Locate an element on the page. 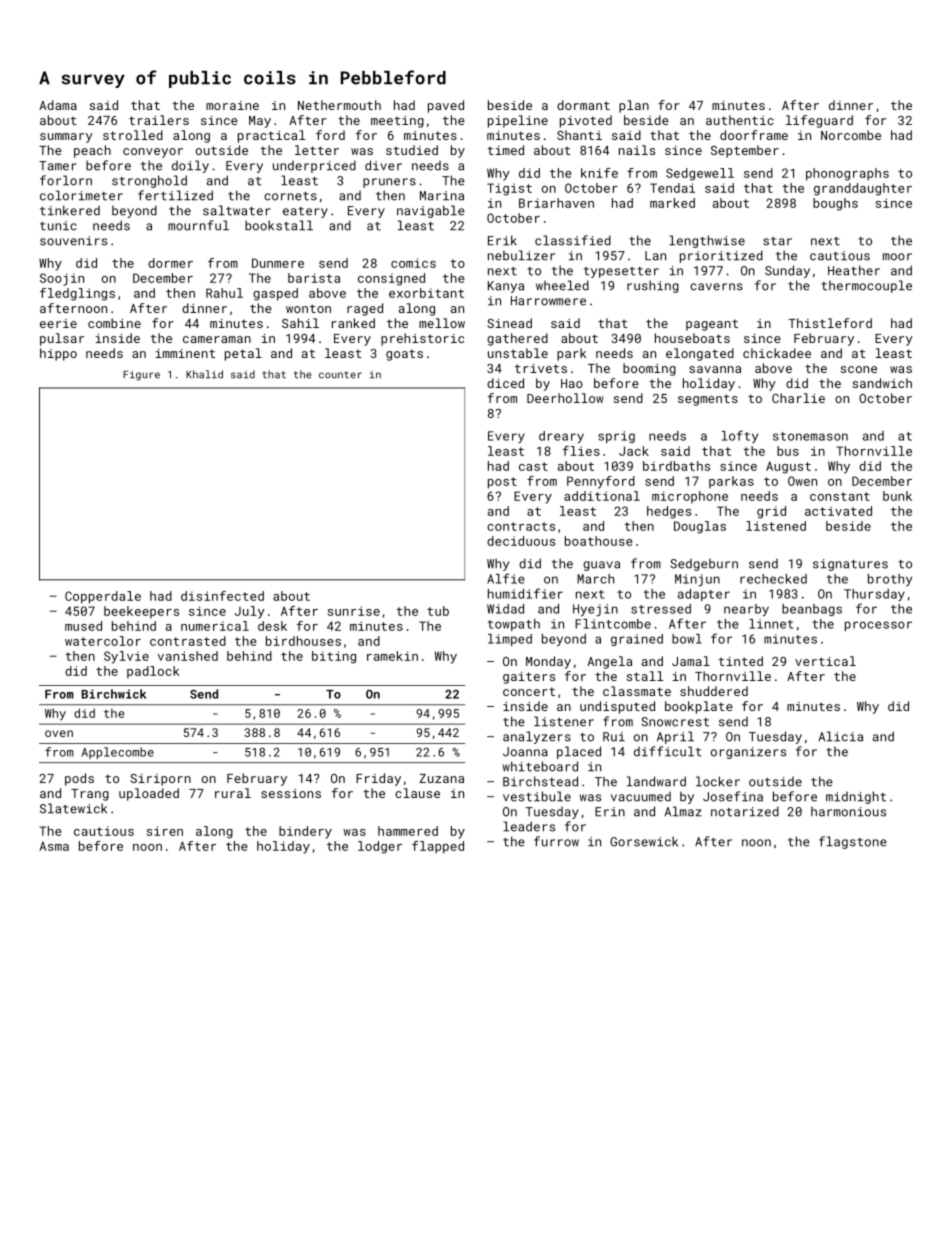  comics is located at coordinates (413, 263).
